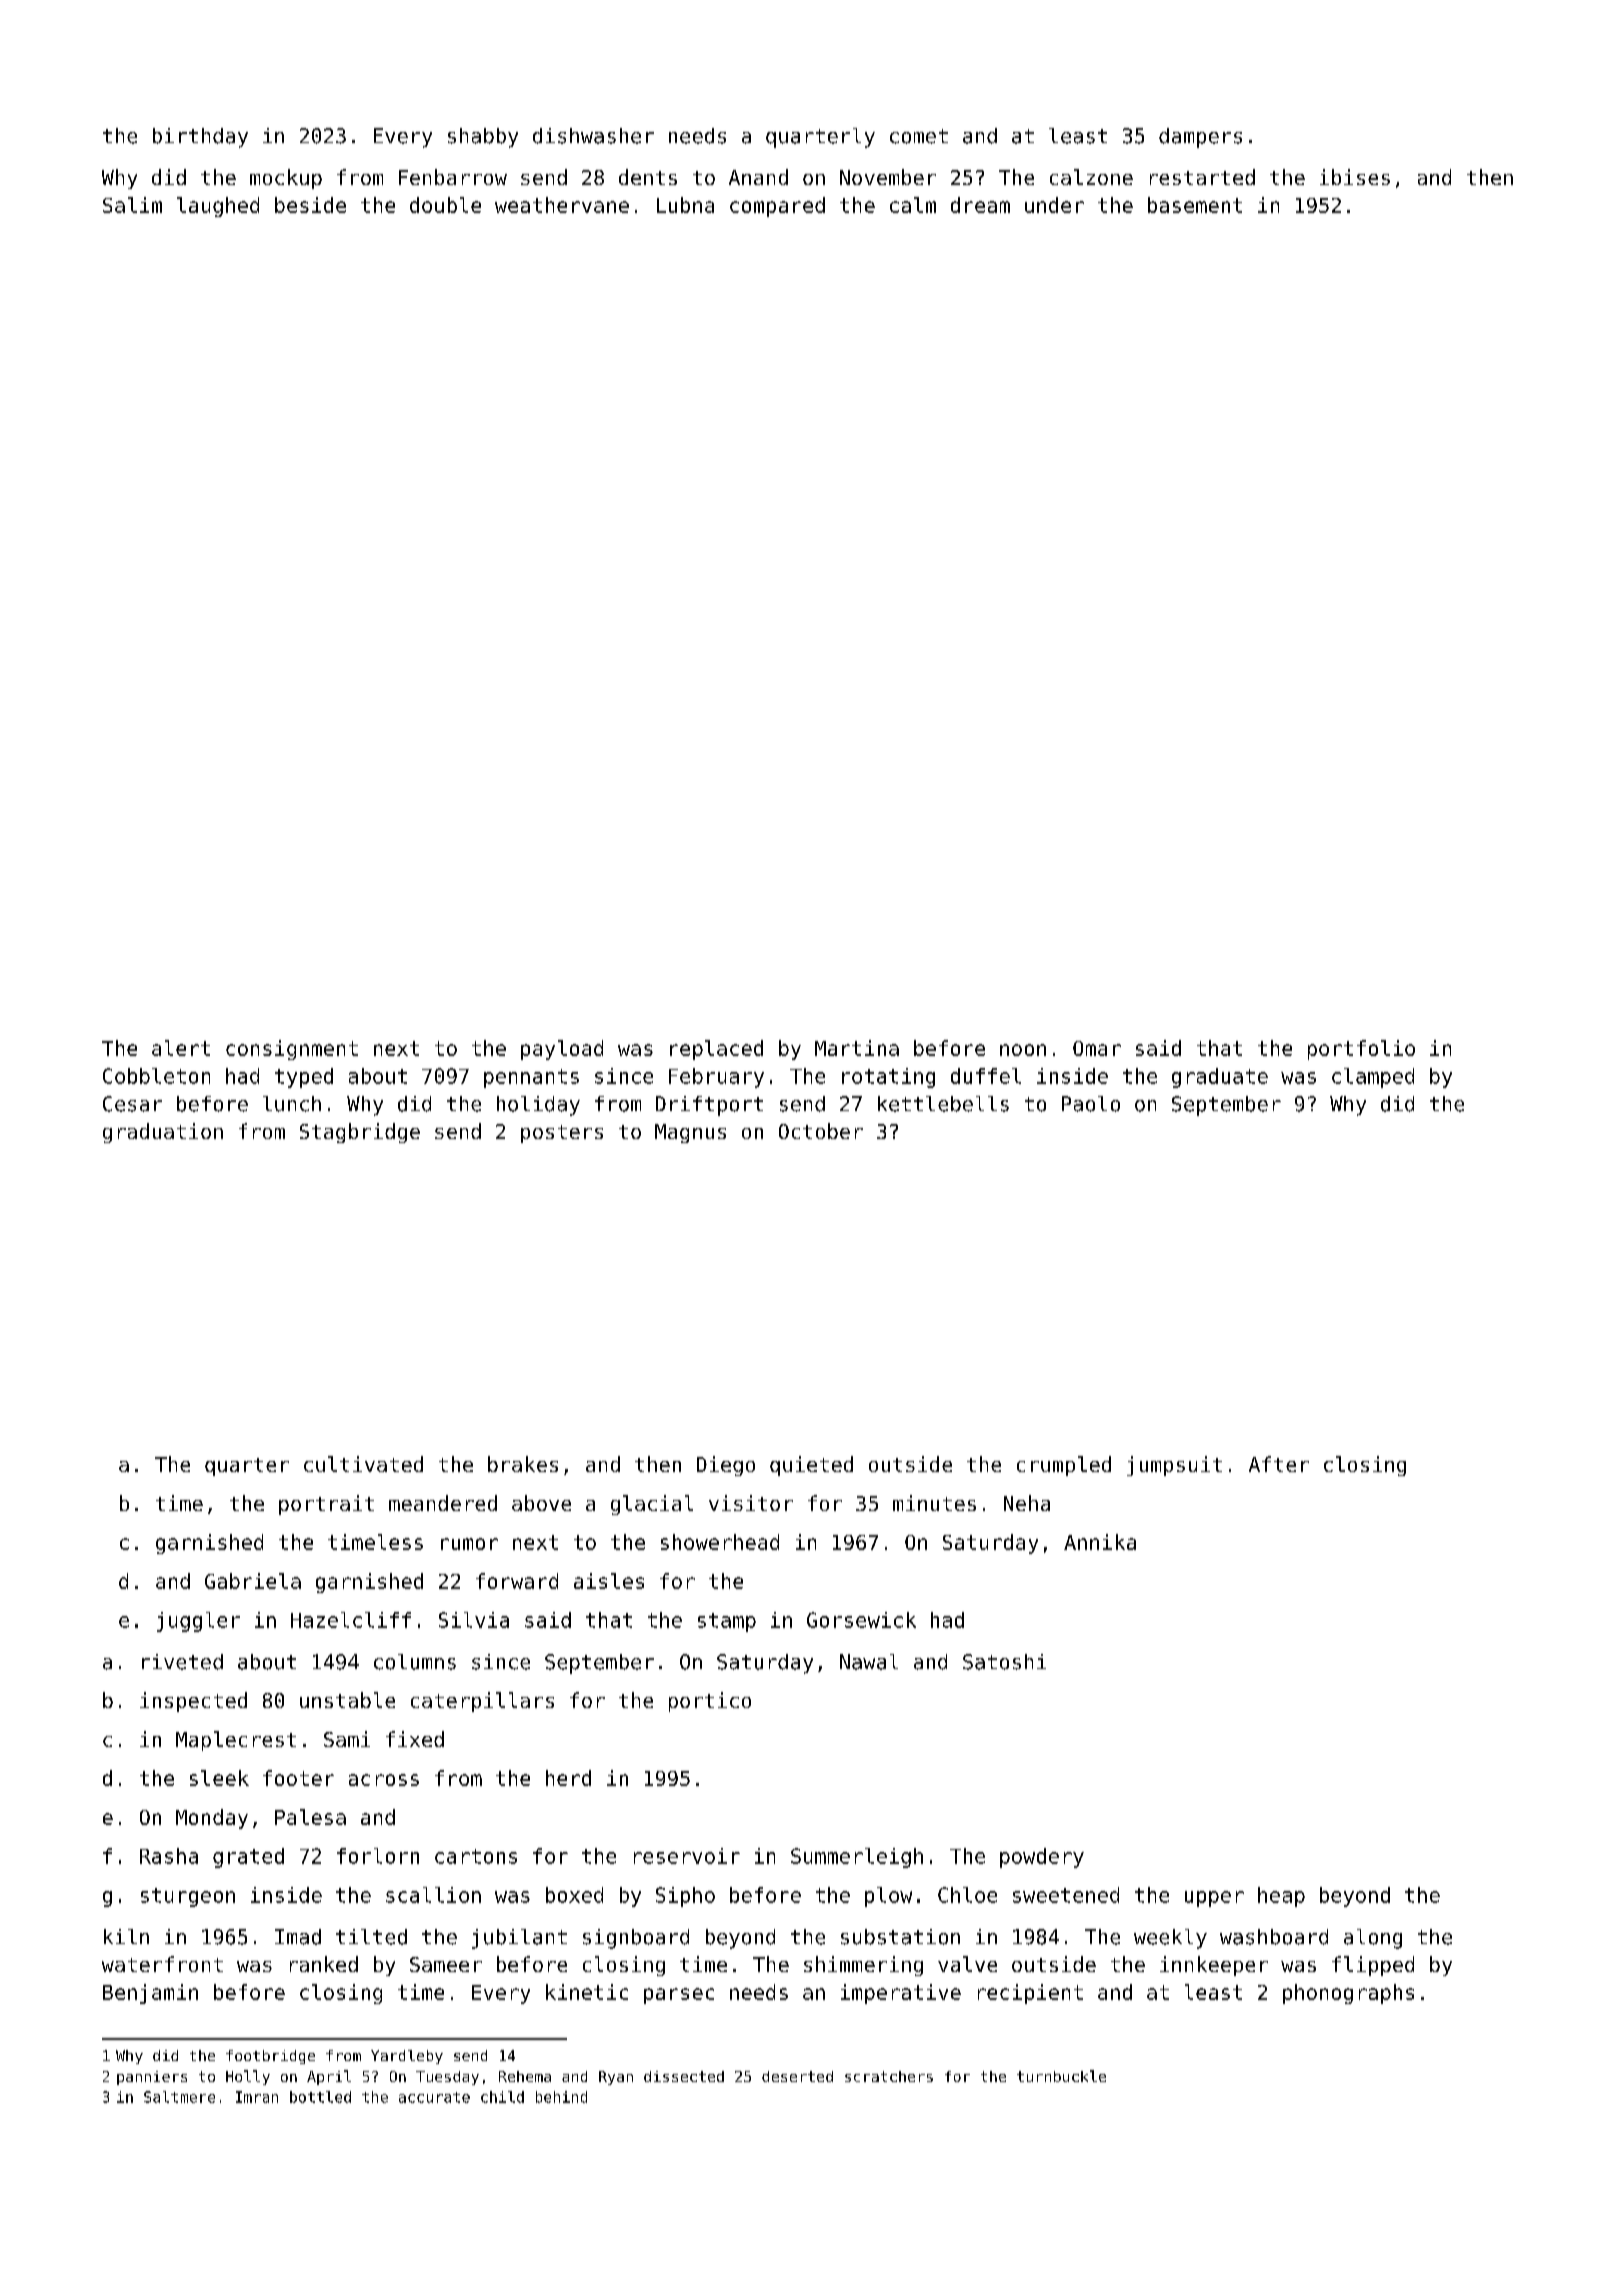 Image resolution: width=1620 pixels, height=2292 pixels. Describe the element at coordinates (777, 207) in the image. I see `compared` at that location.
